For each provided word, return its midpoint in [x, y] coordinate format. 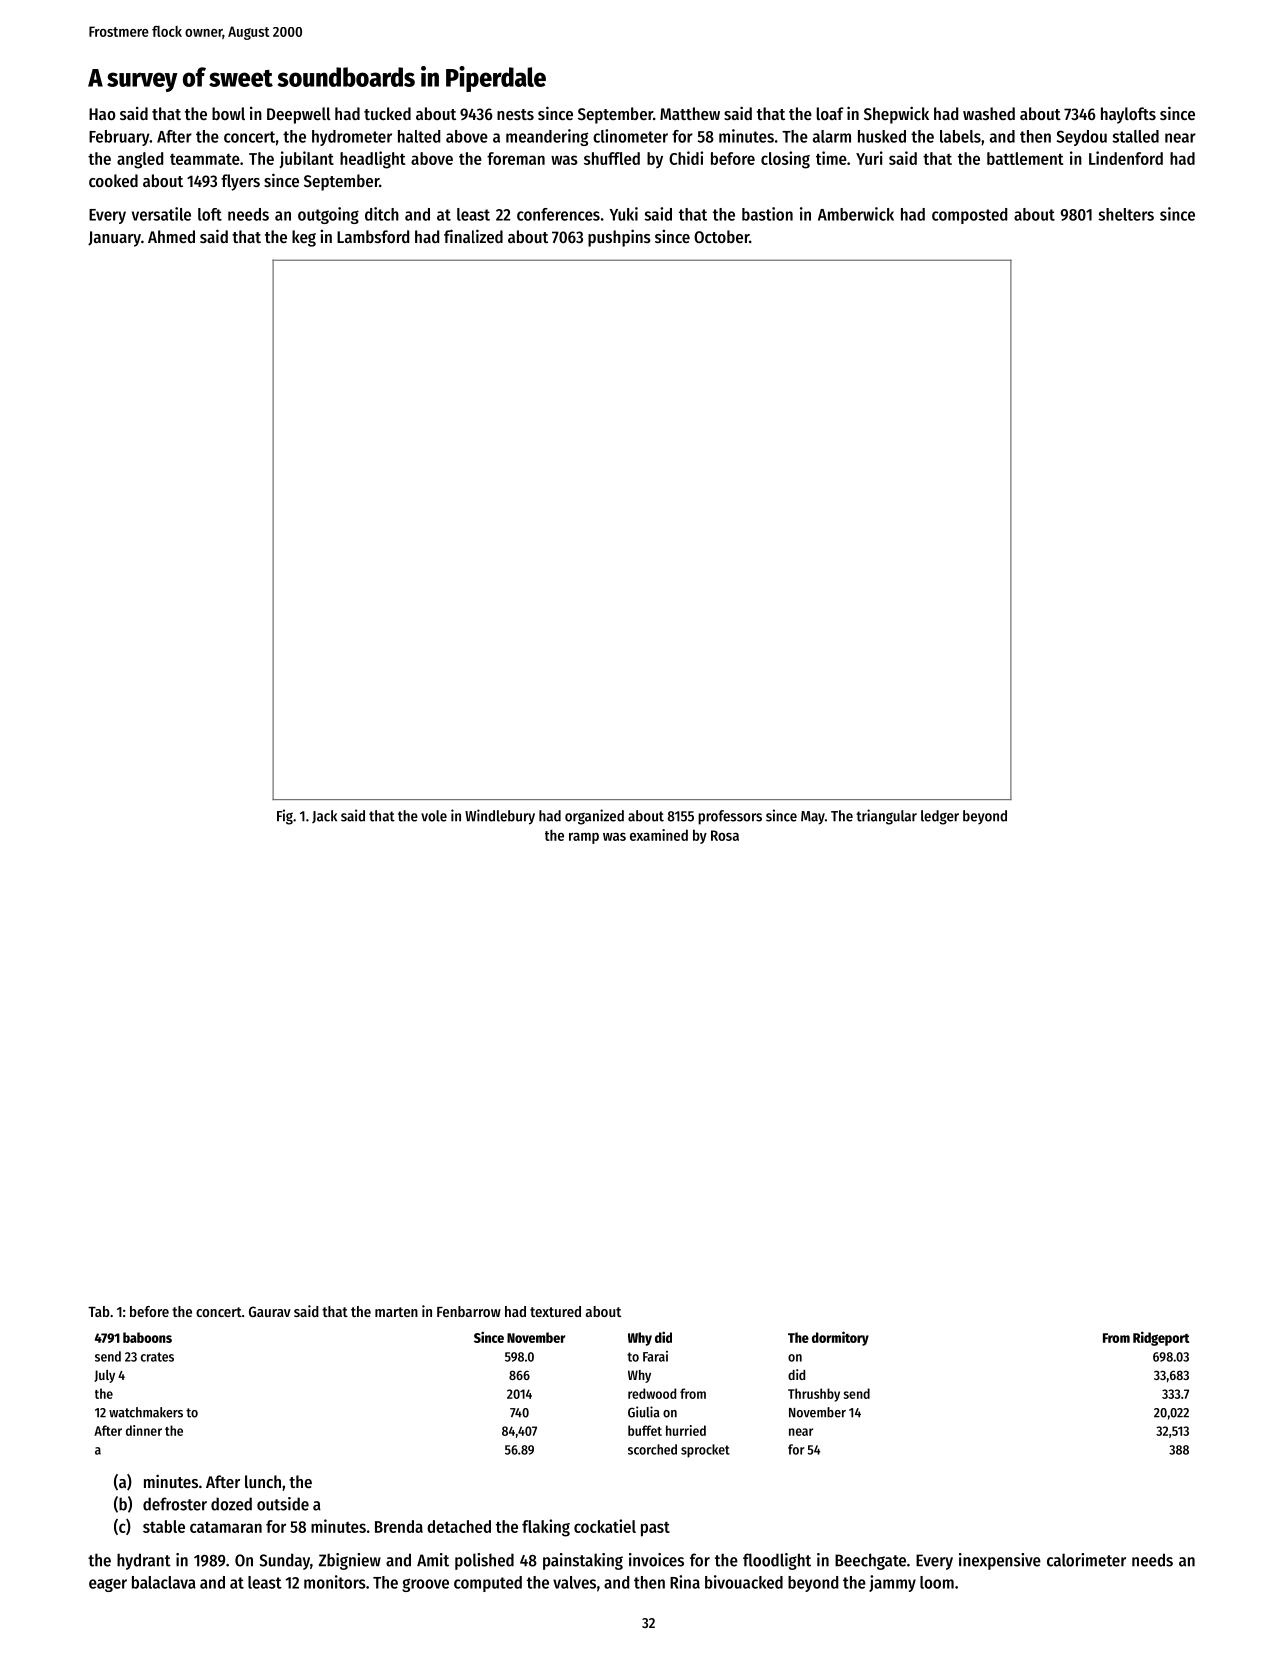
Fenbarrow [469, 1311]
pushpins [619, 238]
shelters [1126, 214]
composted [969, 216]
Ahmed [171, 236]
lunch [263, 1481]
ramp [584, 838]
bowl [228, 113]
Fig [285, 817]
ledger [940, 817]
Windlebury [500, 817]
